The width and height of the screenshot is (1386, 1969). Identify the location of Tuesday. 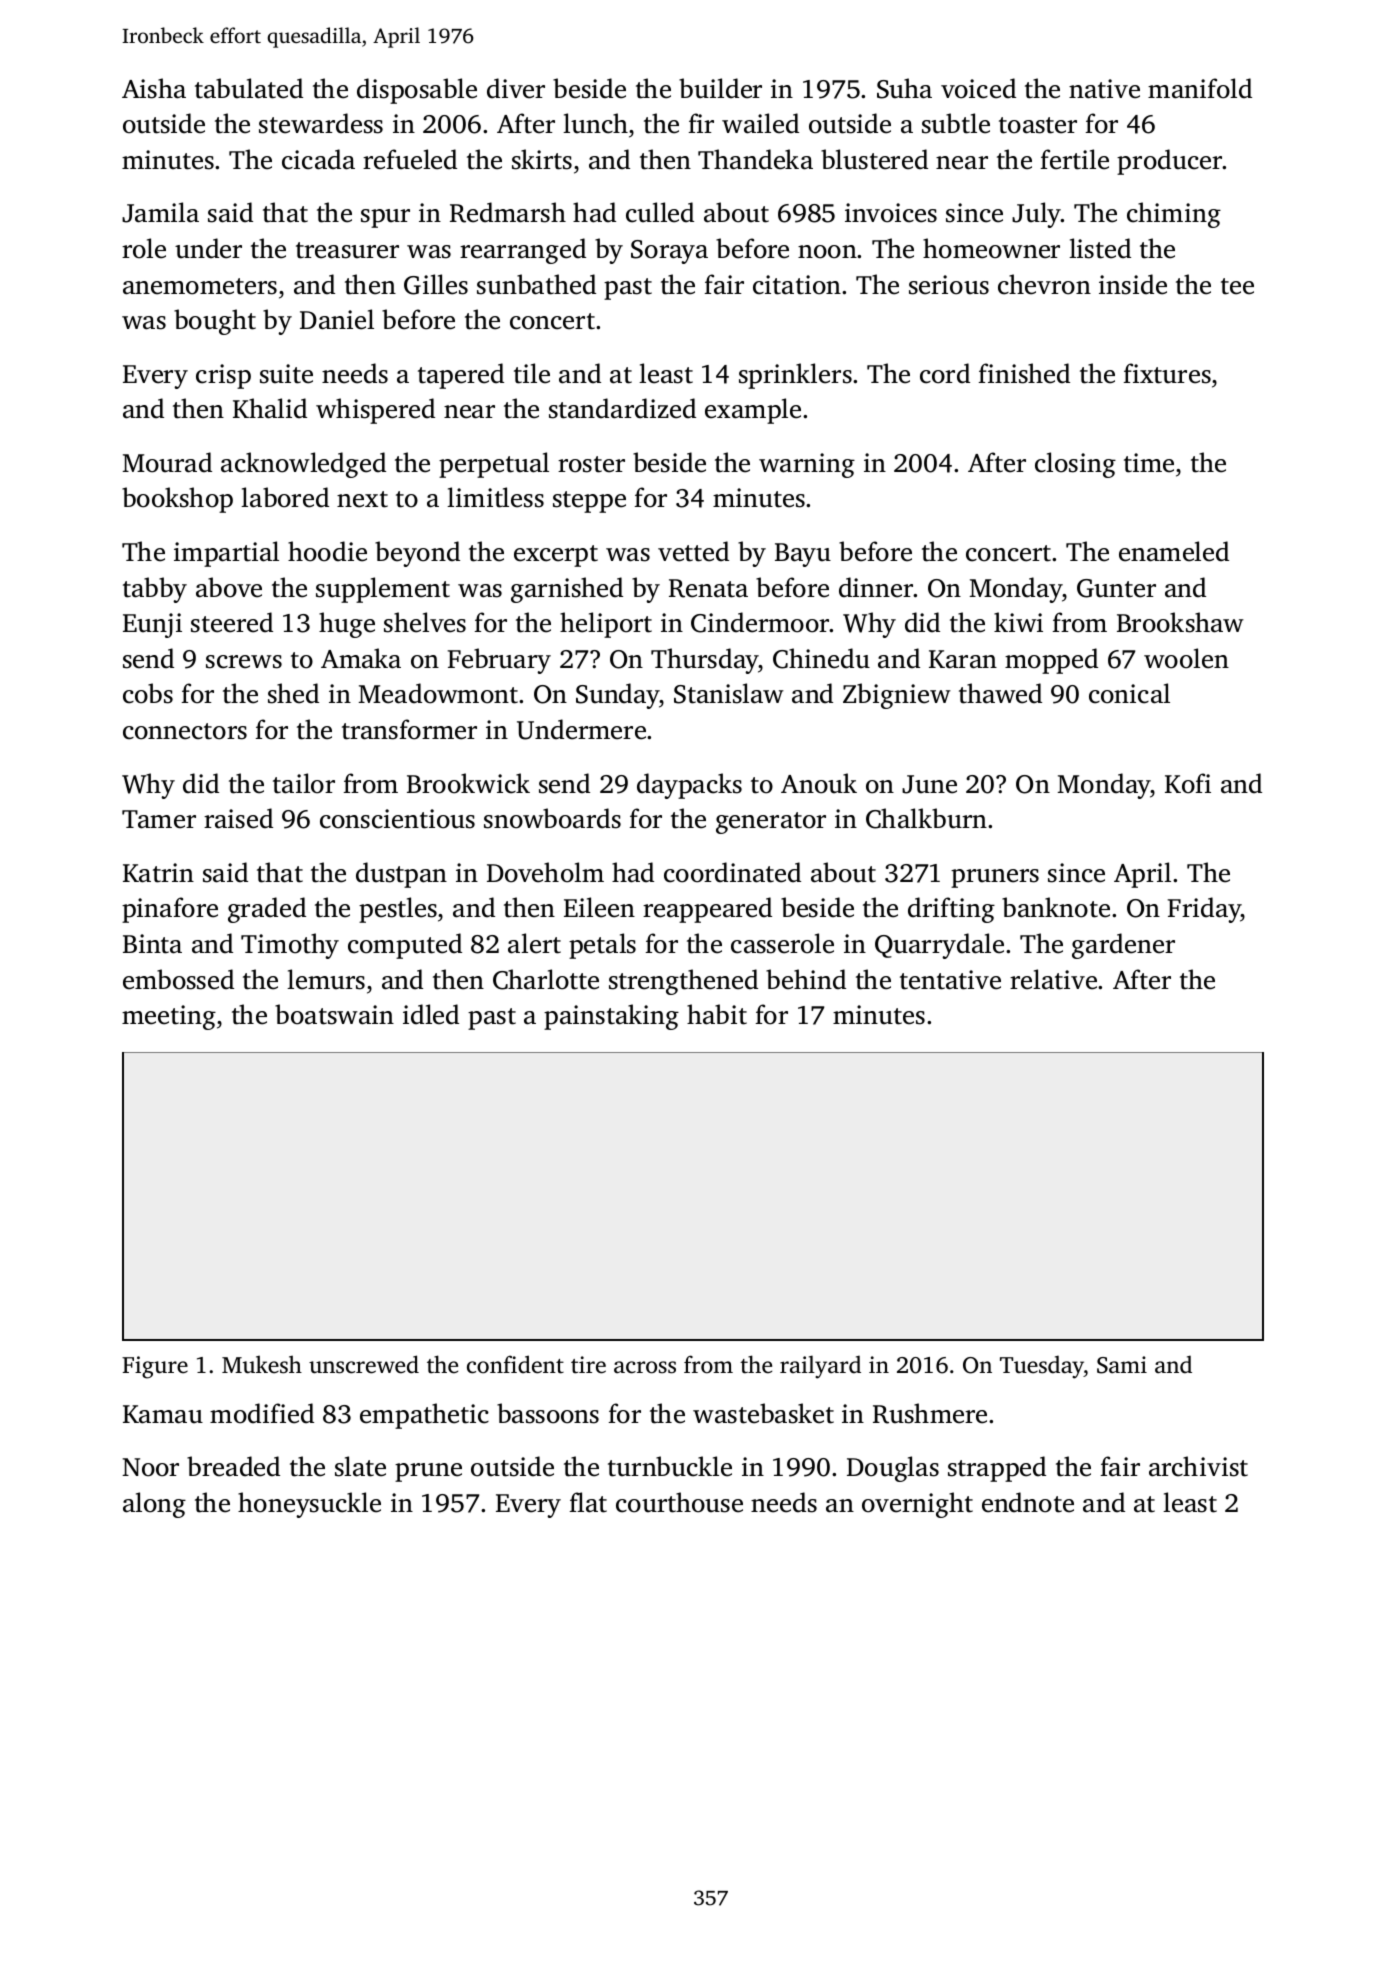
(1042, 1367).
